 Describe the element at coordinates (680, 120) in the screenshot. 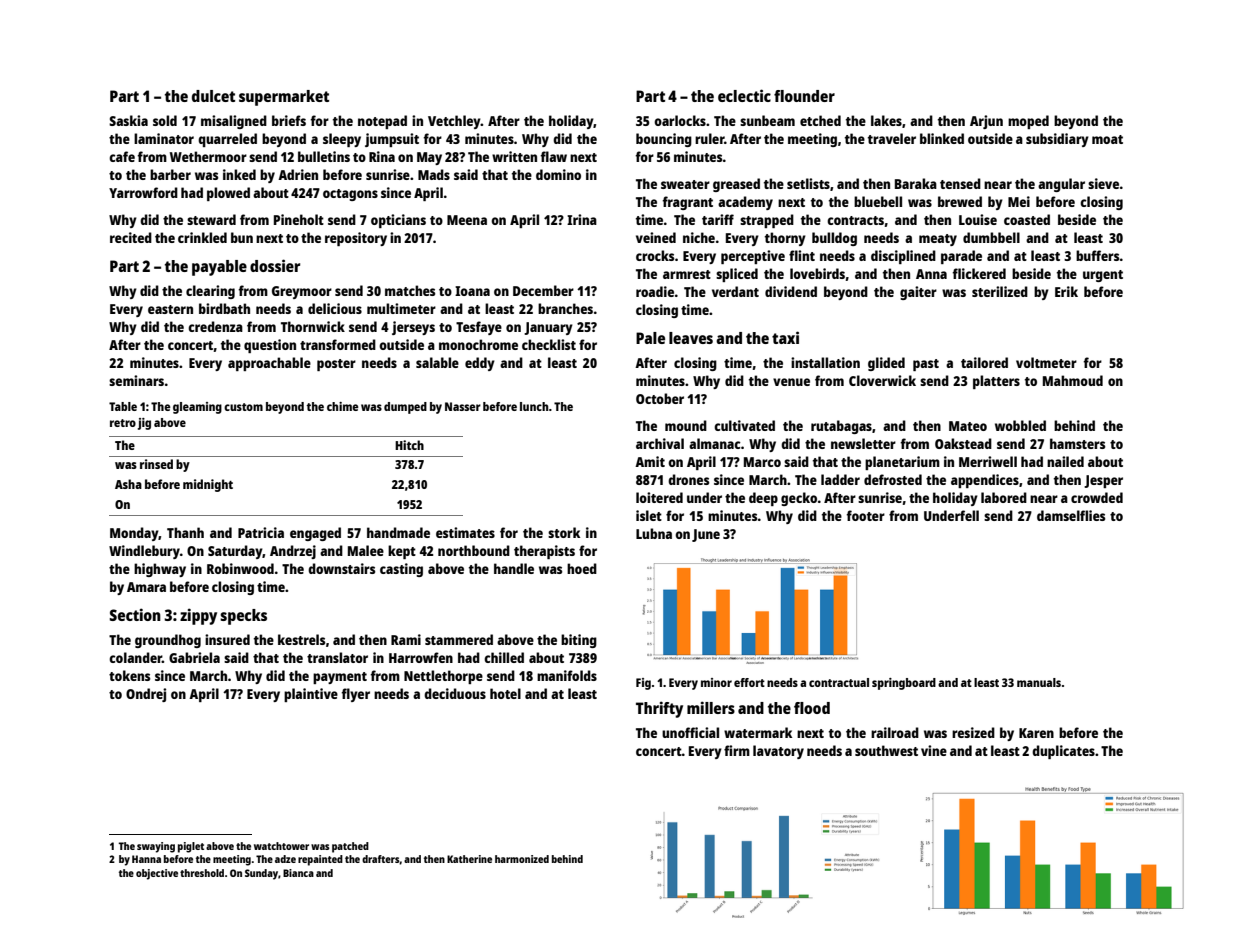

I see `oarlocks` at that location.
